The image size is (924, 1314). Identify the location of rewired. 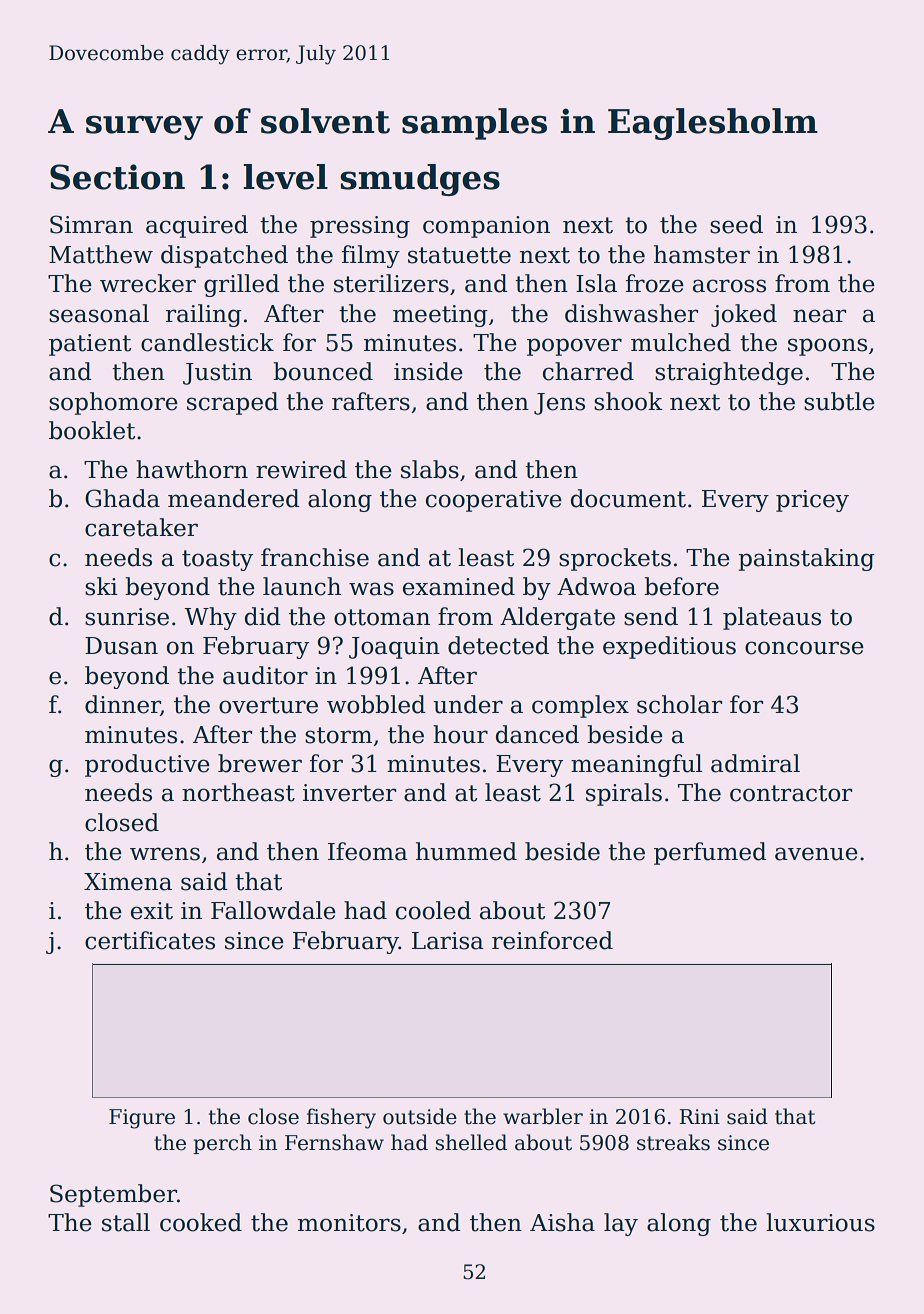
(301, 469).
